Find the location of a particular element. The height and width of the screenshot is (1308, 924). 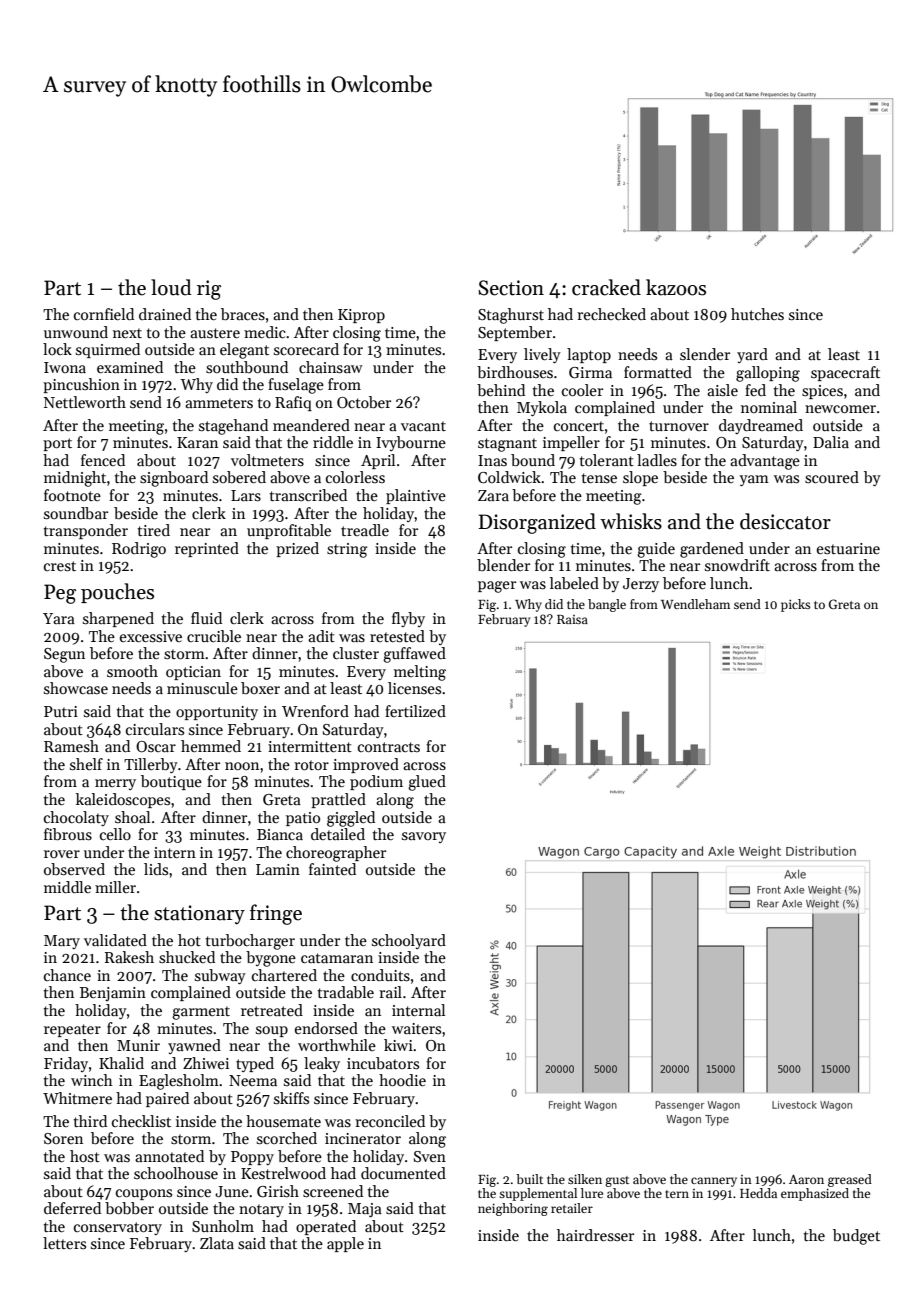

kiwi is located at coordinates (398, 1045).
